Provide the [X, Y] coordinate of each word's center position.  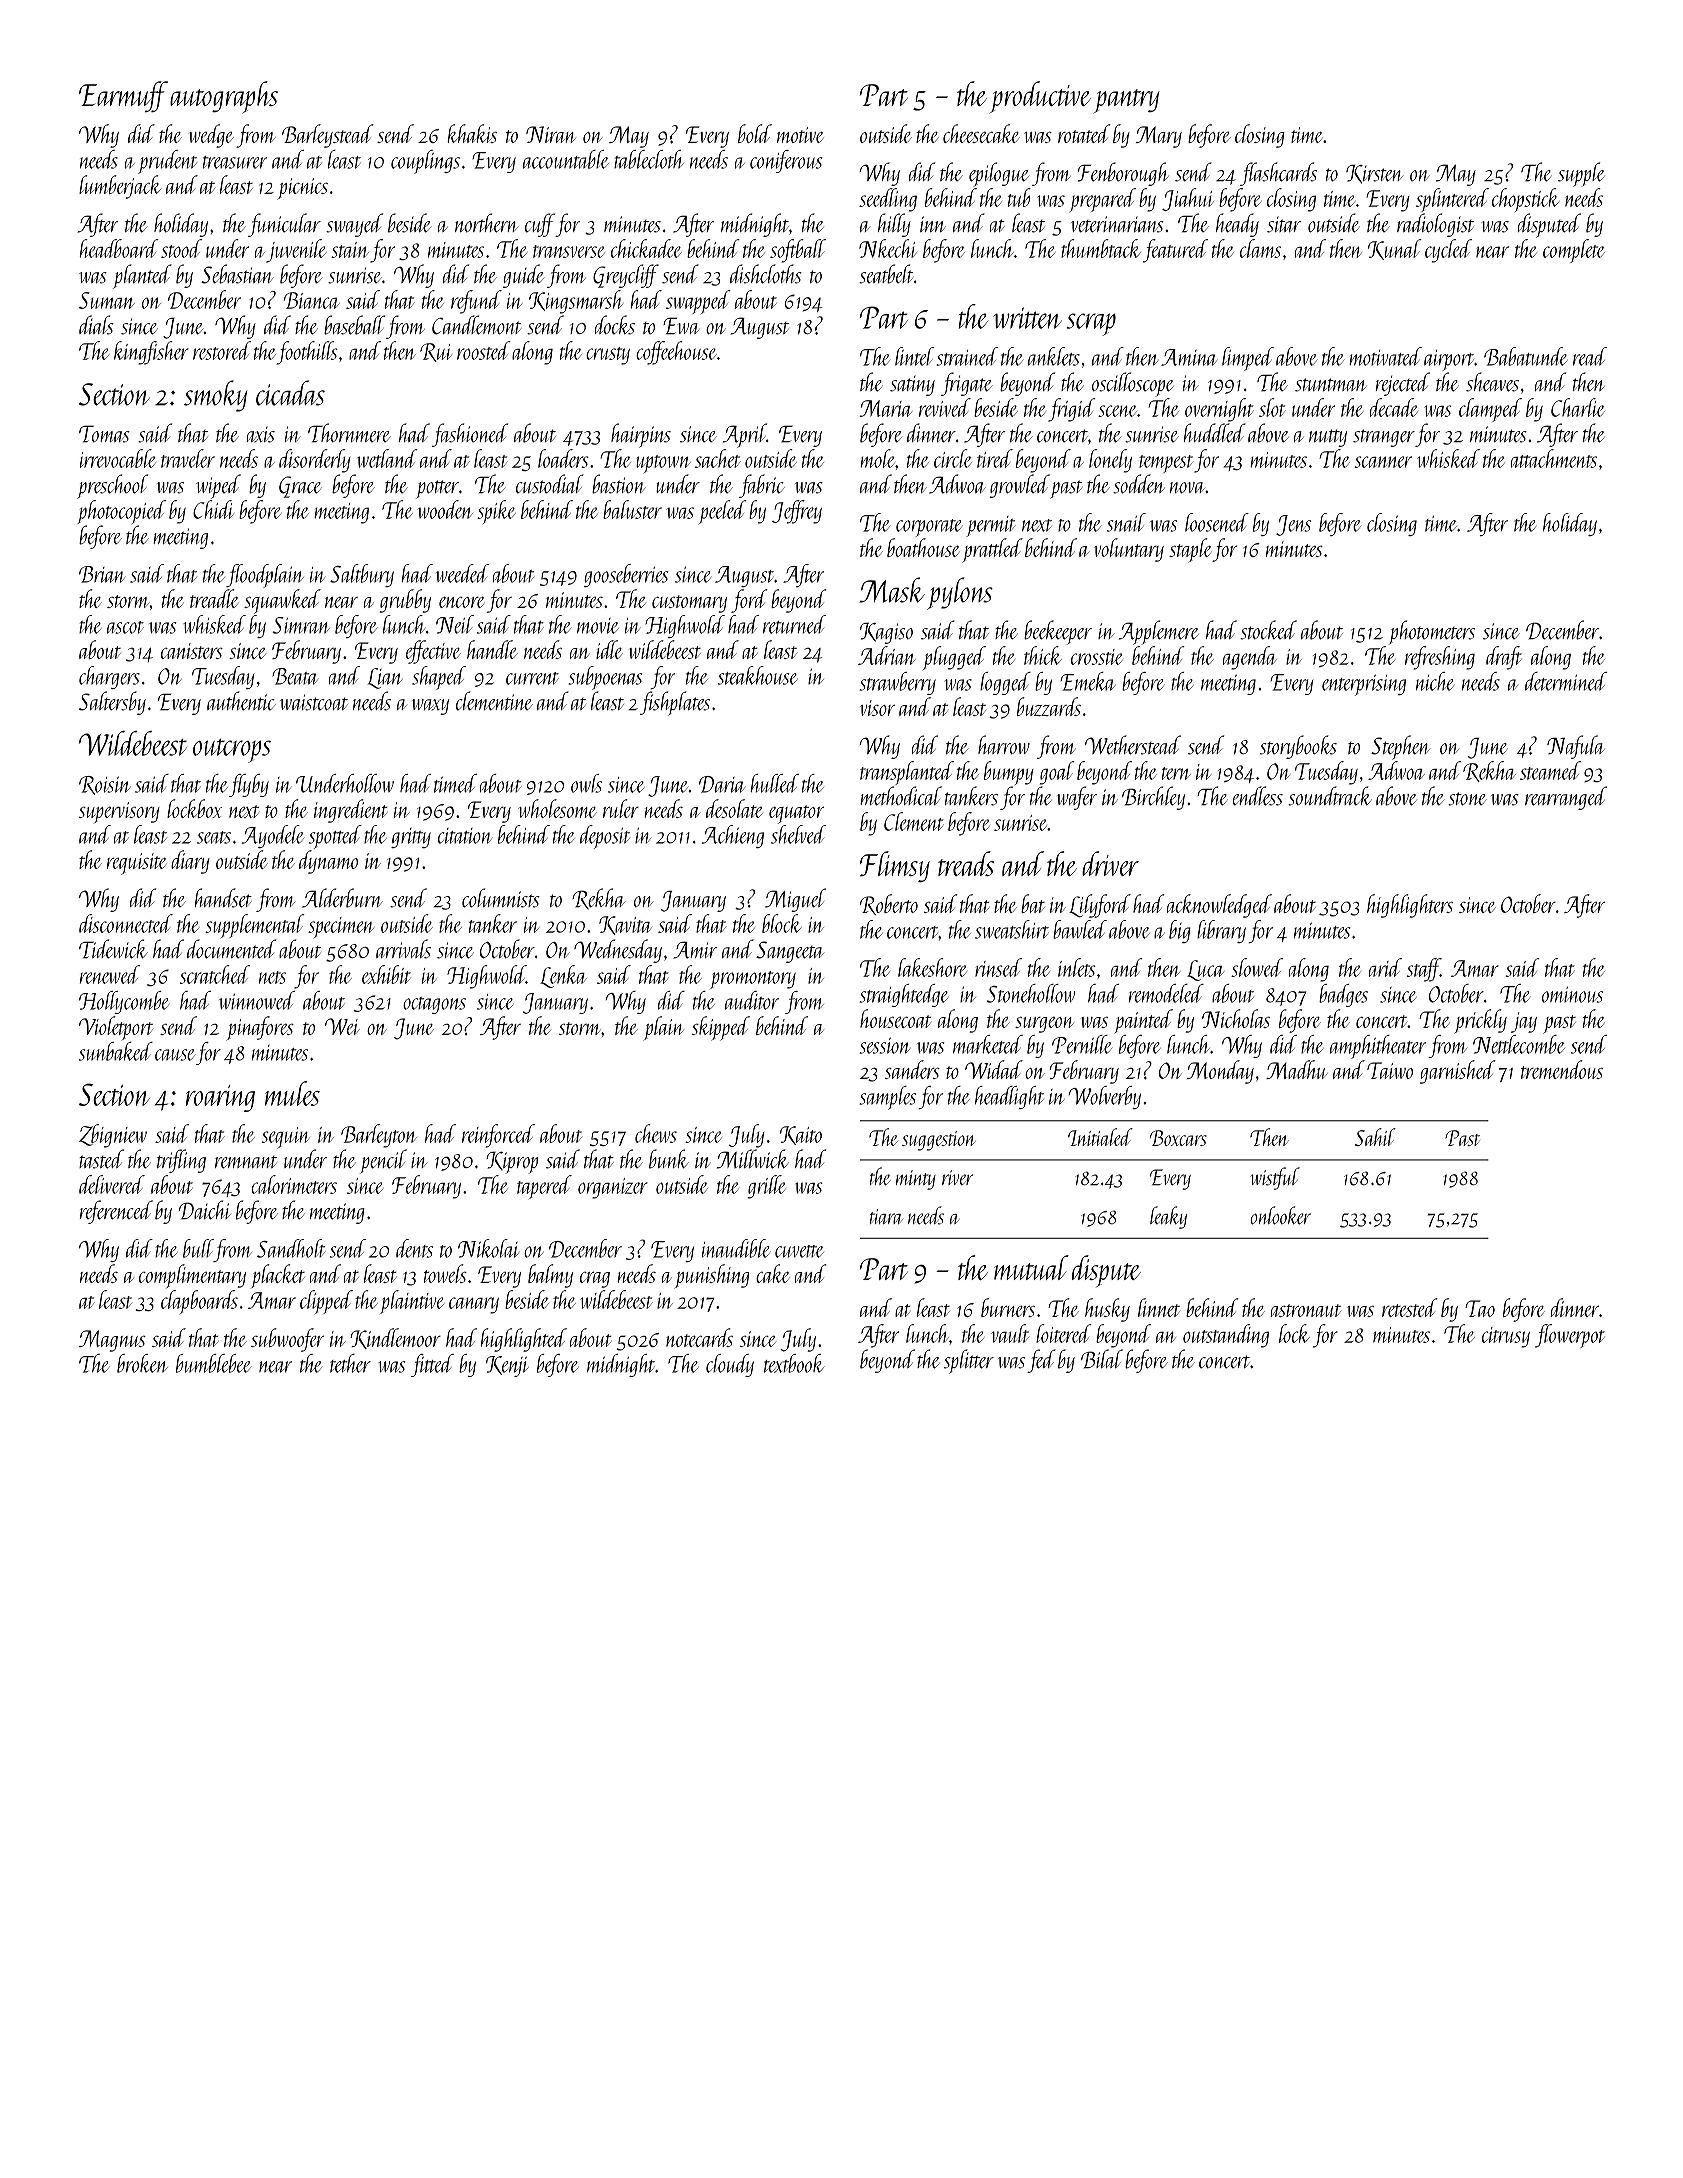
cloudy [730, 1365]
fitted [432, 1365]
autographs [224, 97]
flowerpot [1570, 1336]
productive [1040, 97]
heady [1237, 225]
